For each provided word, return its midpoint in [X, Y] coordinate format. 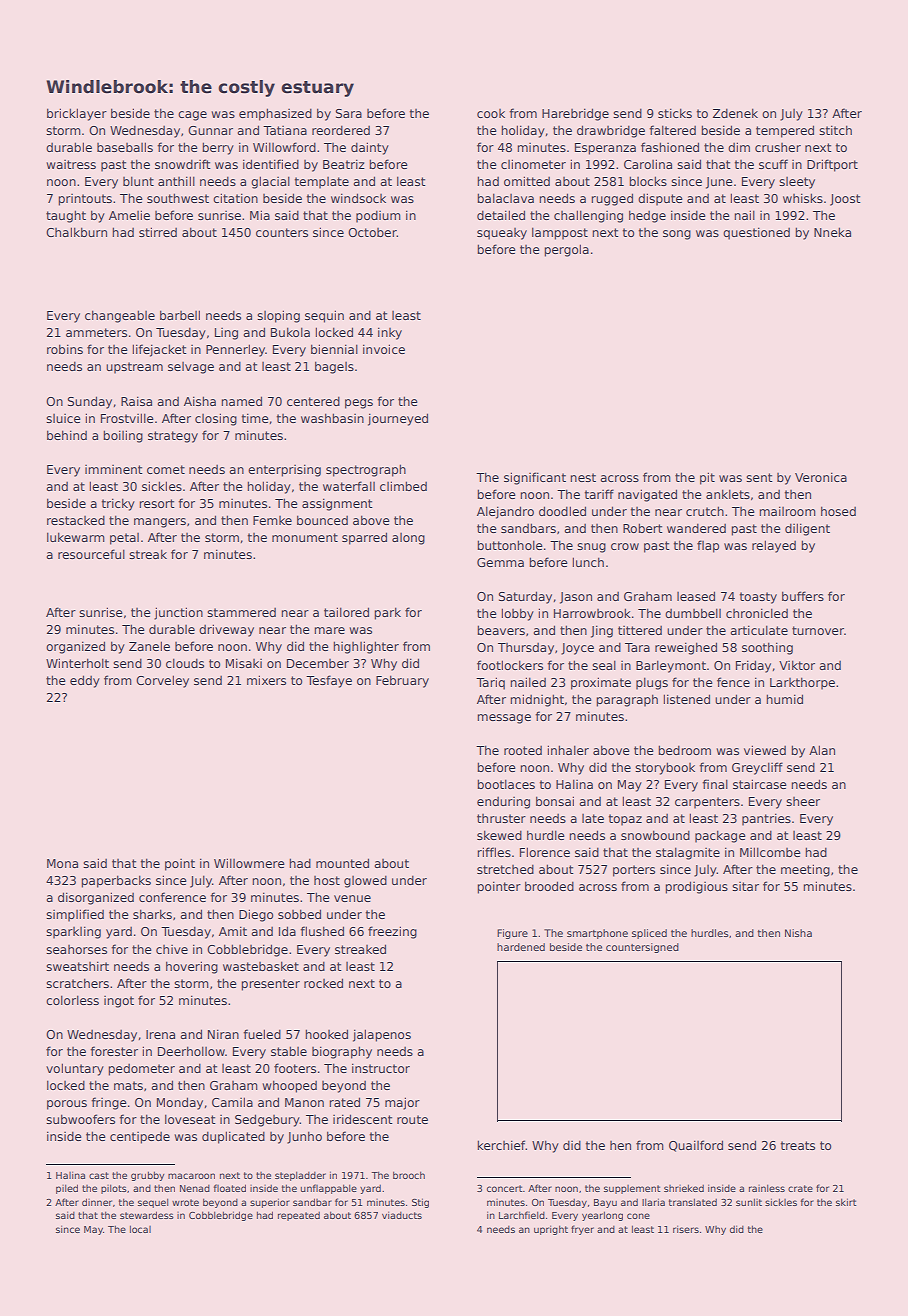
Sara [349, 113]
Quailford [696, 1146]
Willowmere [249, 863]
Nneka [832, 232]
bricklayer [77, 114]
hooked [326, 1034]
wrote [185, 1202]
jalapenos [382, 1035]
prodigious [696, 887]
